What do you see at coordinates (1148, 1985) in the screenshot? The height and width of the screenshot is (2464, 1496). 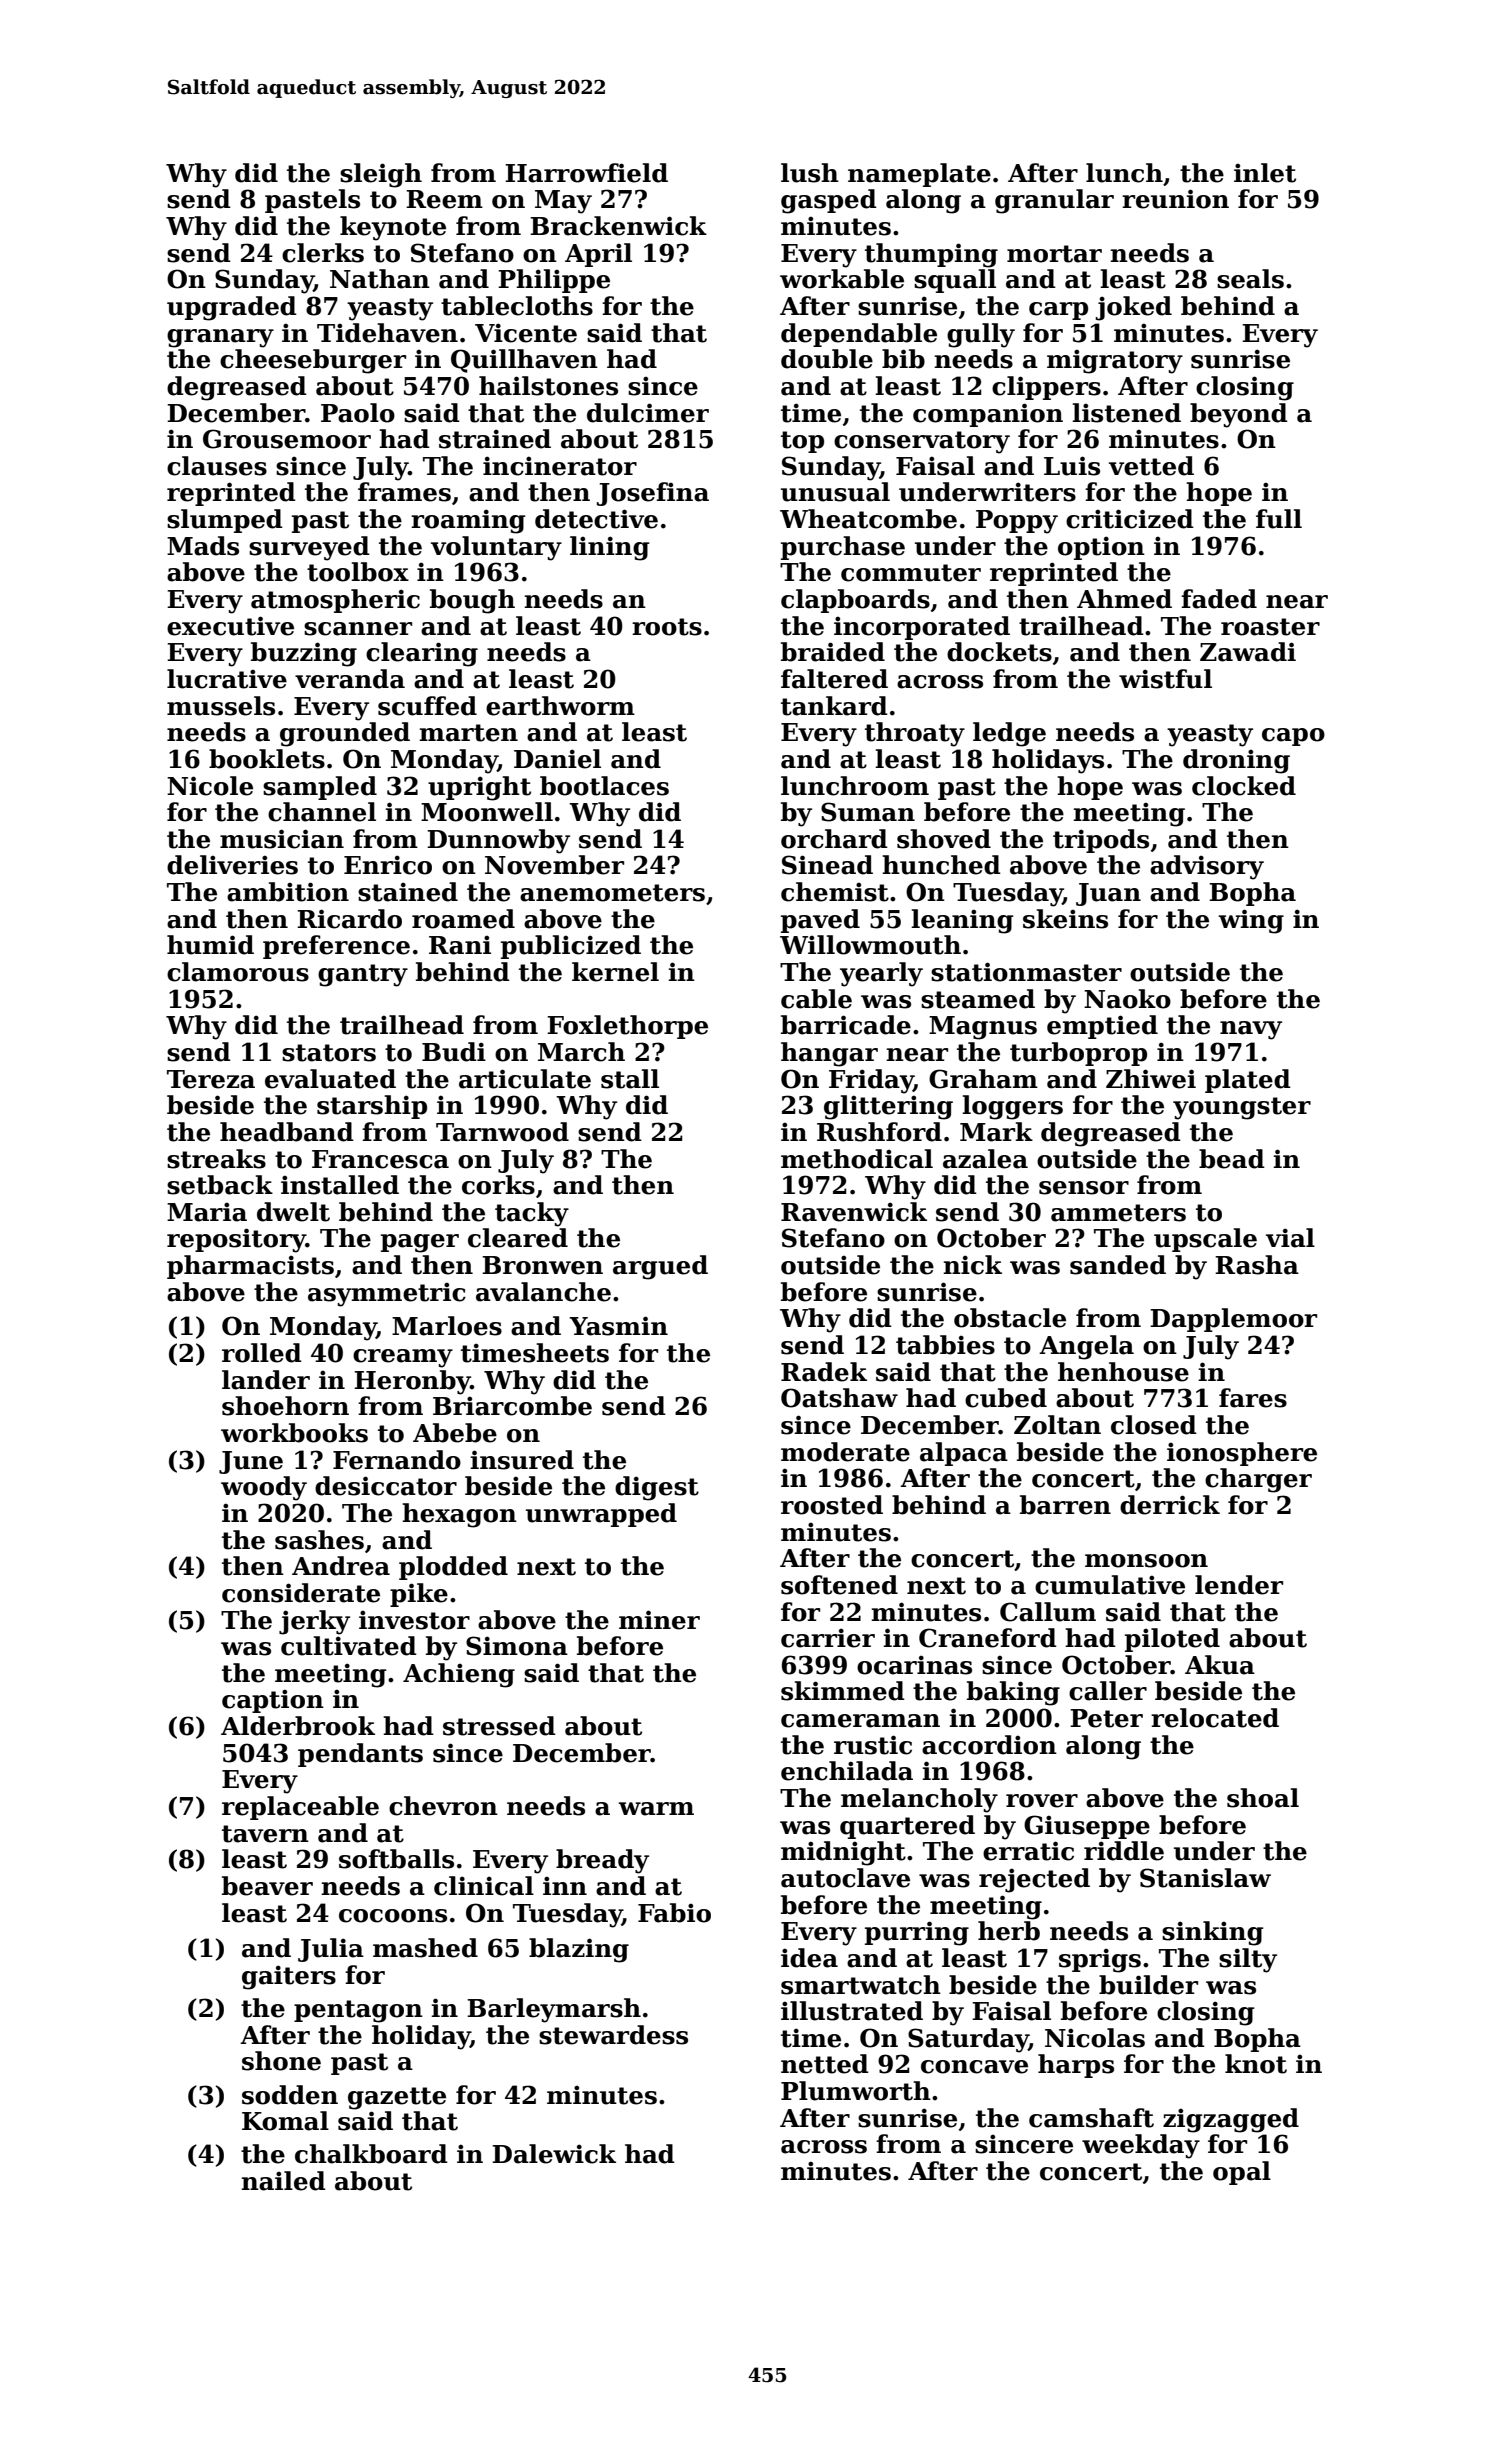 I see `builder` at bounding box center [1148, 1985].
